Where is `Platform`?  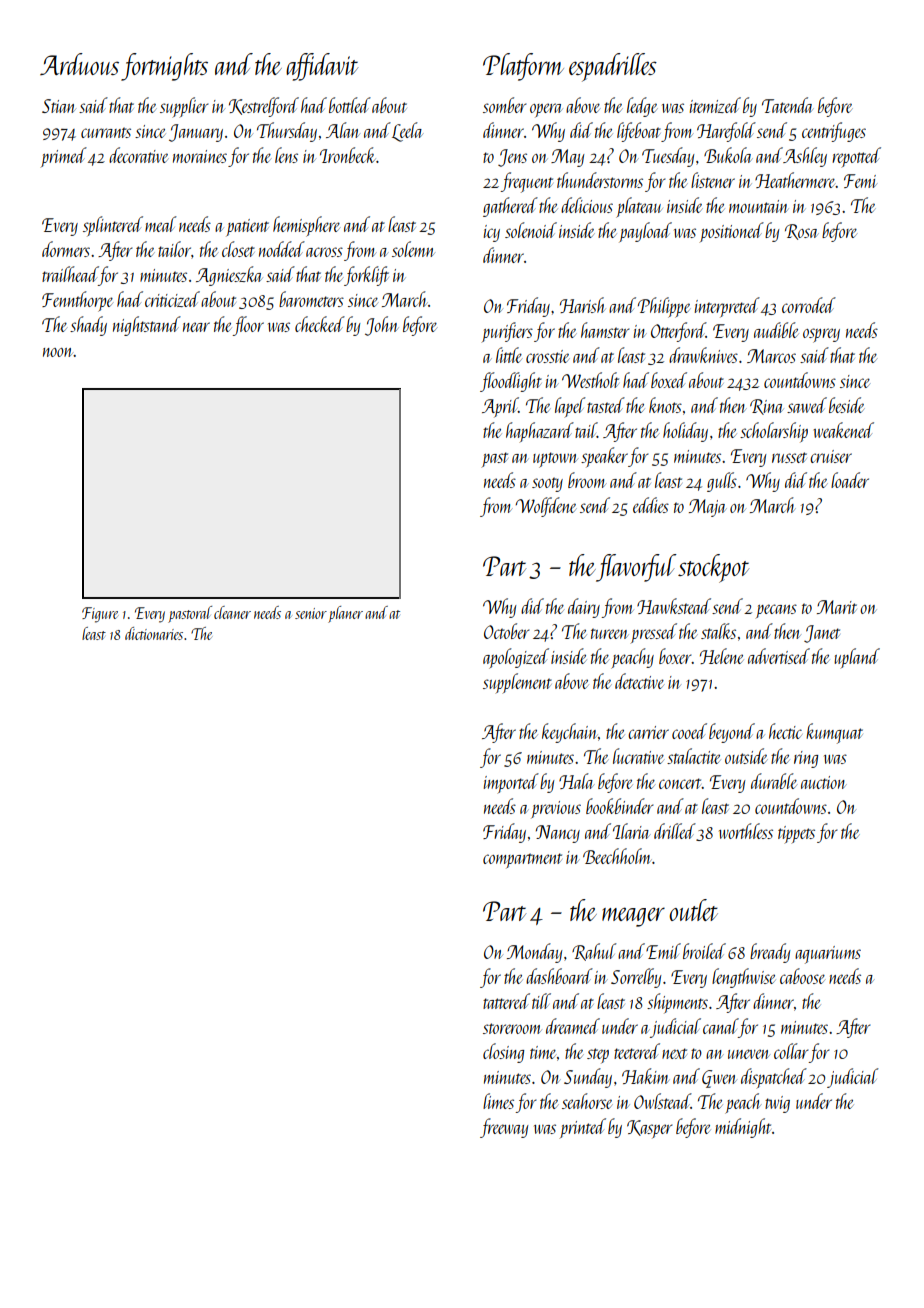
Platform is located at coordinates (523, 67).
